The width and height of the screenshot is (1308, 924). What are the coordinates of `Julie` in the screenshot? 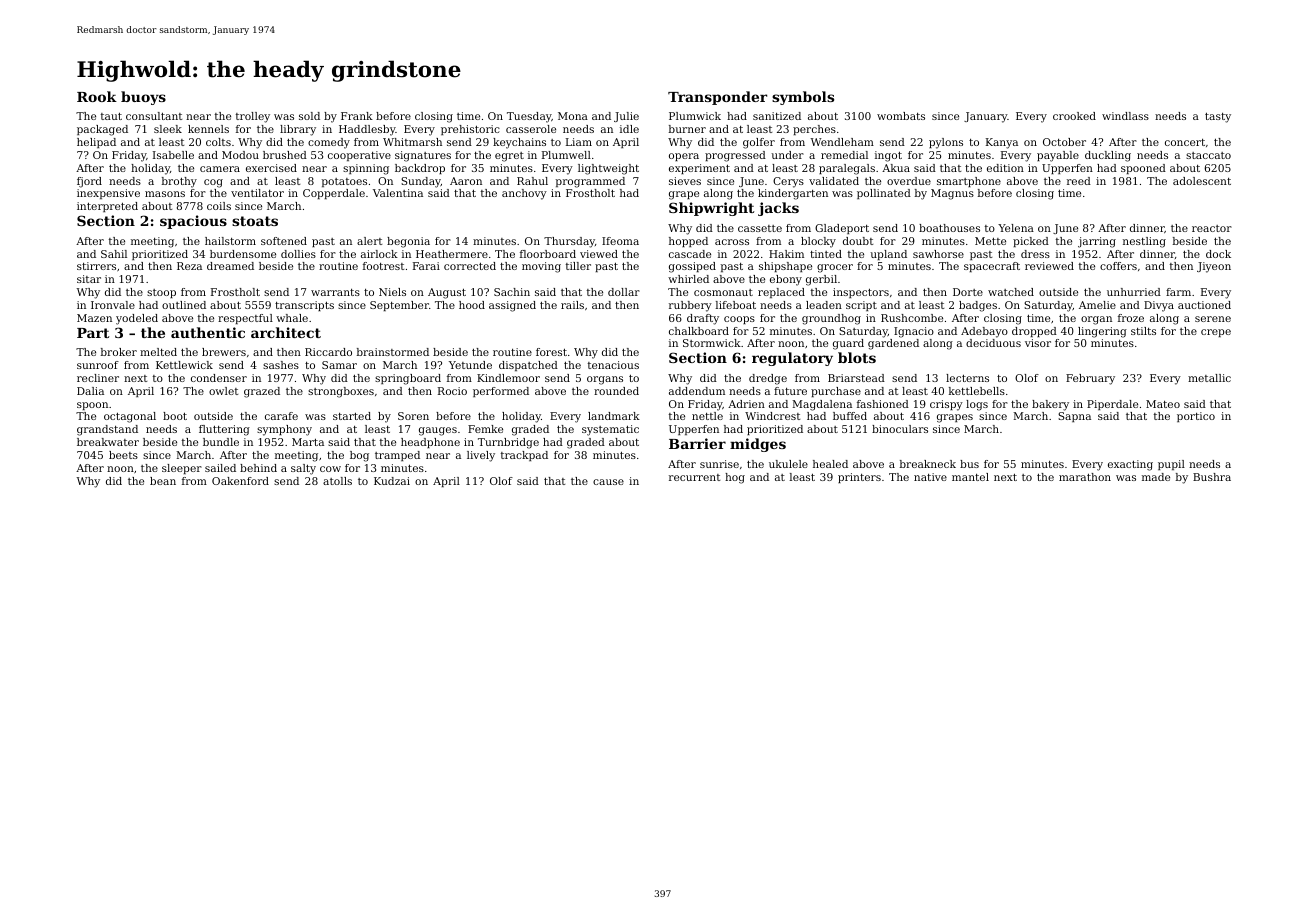 It's located at (626, 117).
